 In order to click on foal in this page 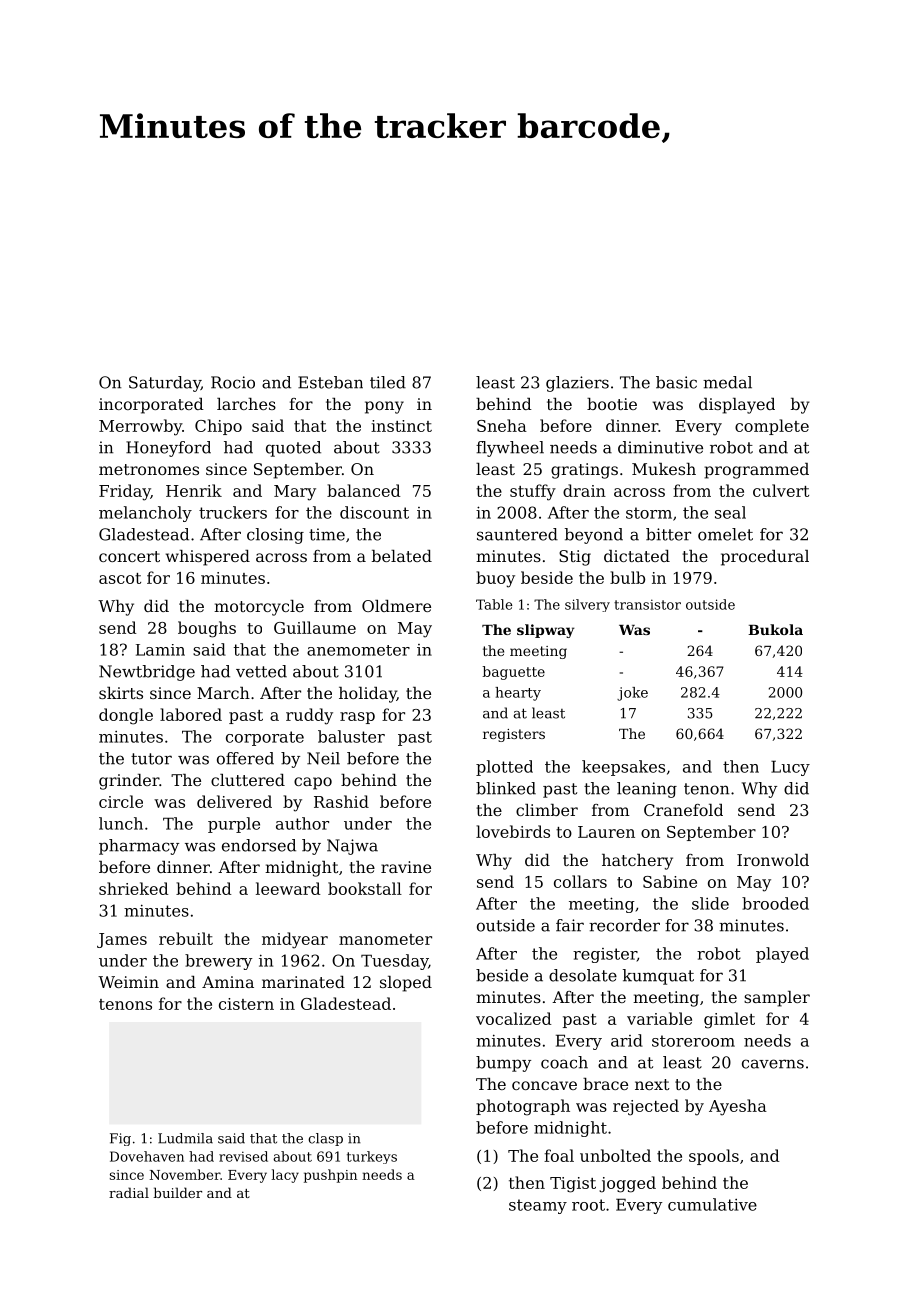, I will do `click(559, 1155)`.
